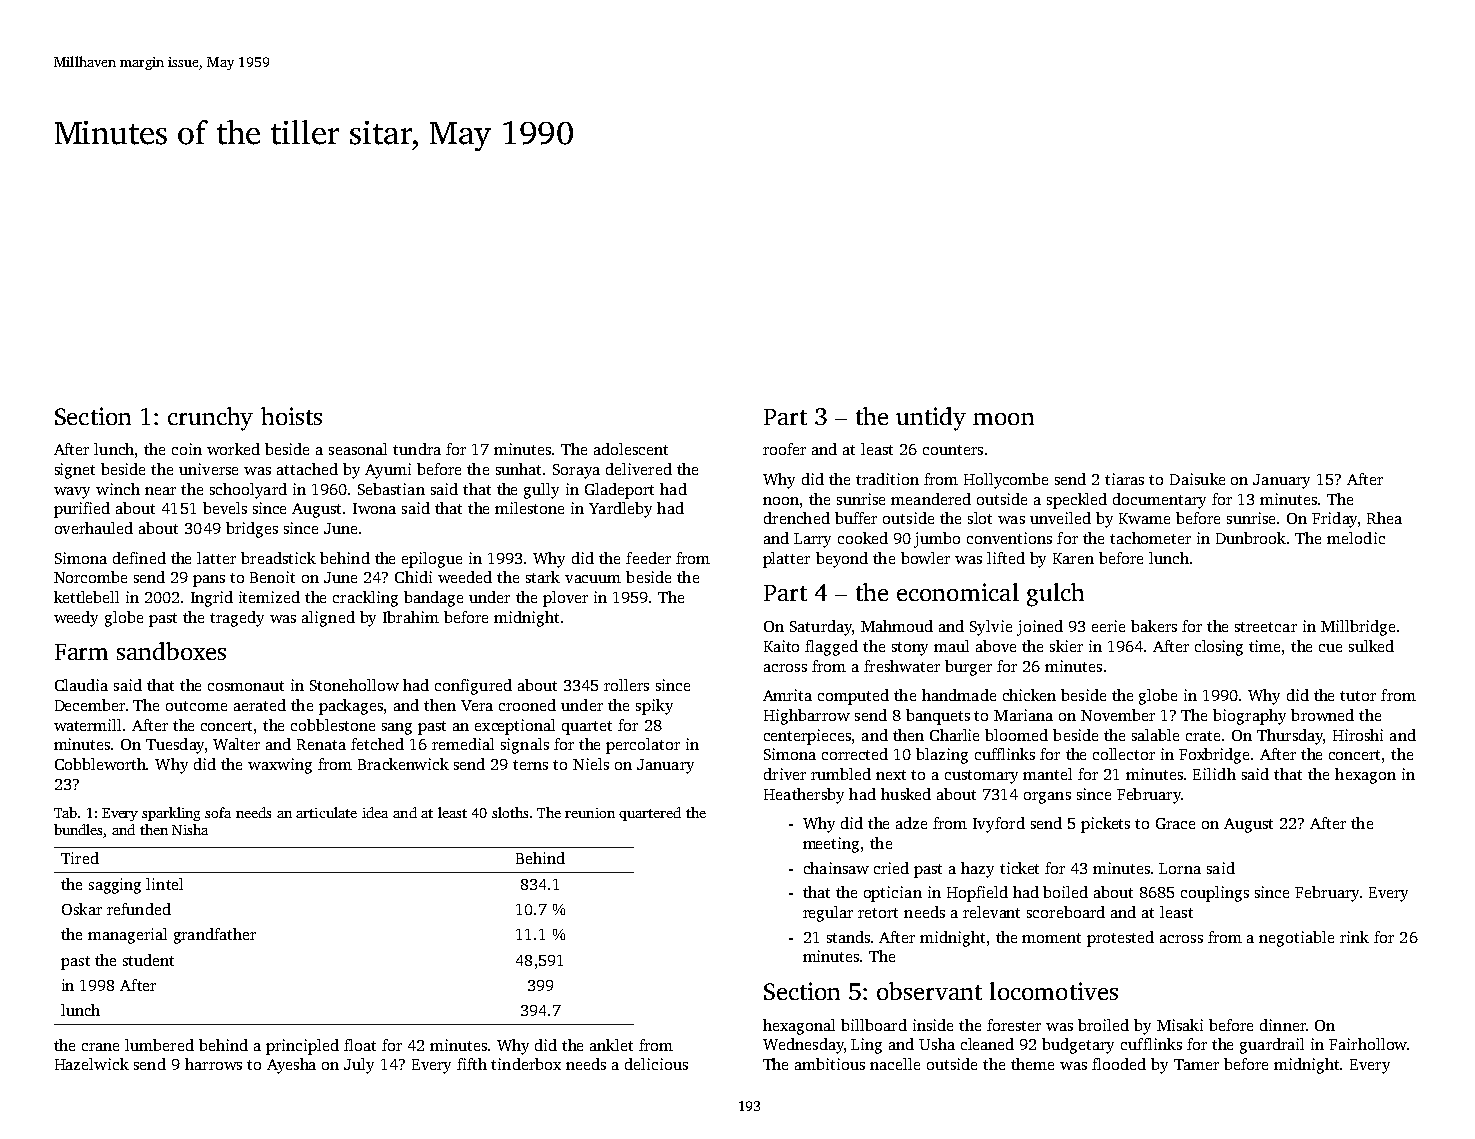 This page has height=1139, width=1475. I want to click on Tab, so click(65, 812).
